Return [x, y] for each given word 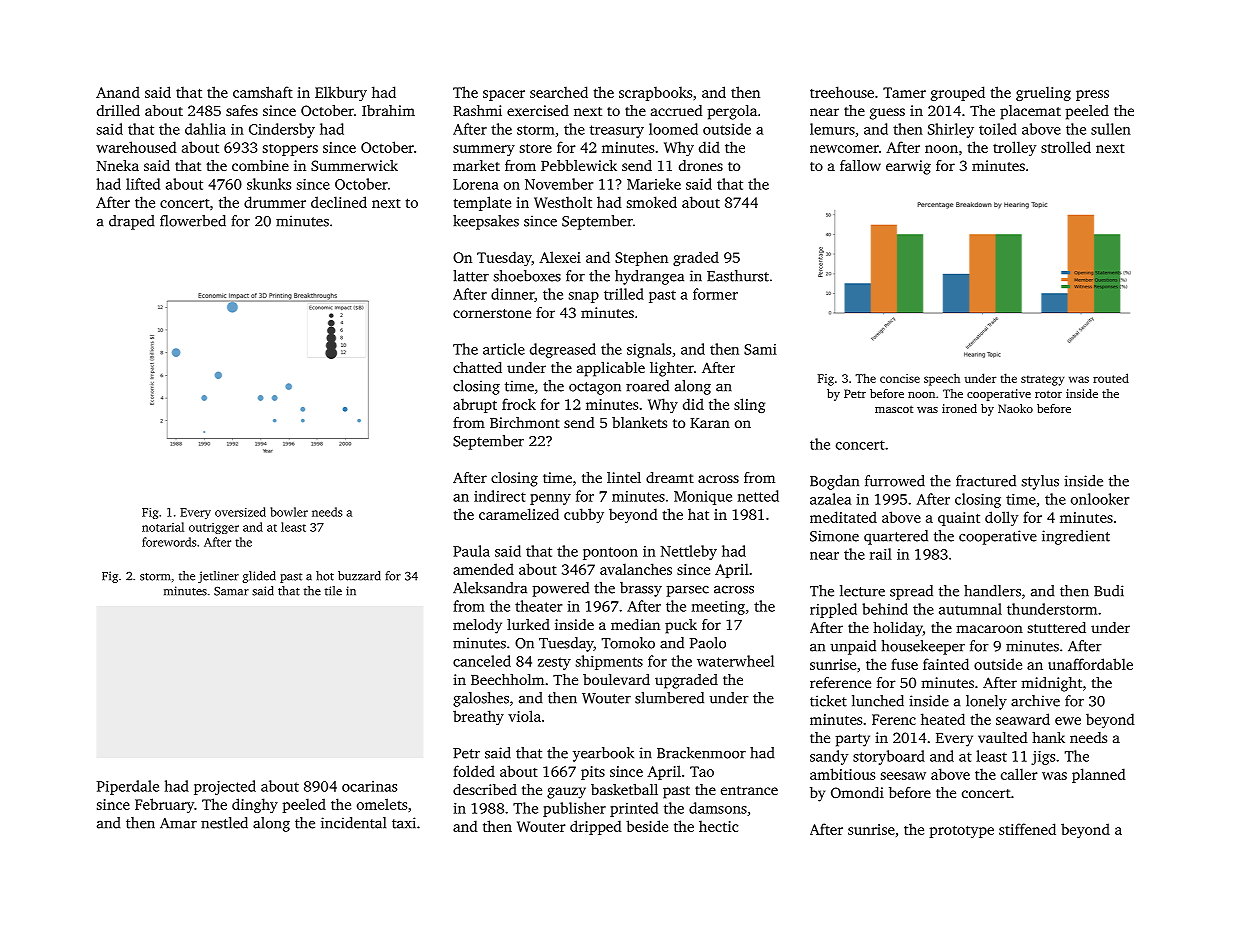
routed [1111, 378]
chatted [477, 367]
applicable [611, 369]
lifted [143, 184]
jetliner [218, 577]
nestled [224, 823]
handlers [992, 591]
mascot [894, 409]
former [715, 294]
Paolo [708, 643]
